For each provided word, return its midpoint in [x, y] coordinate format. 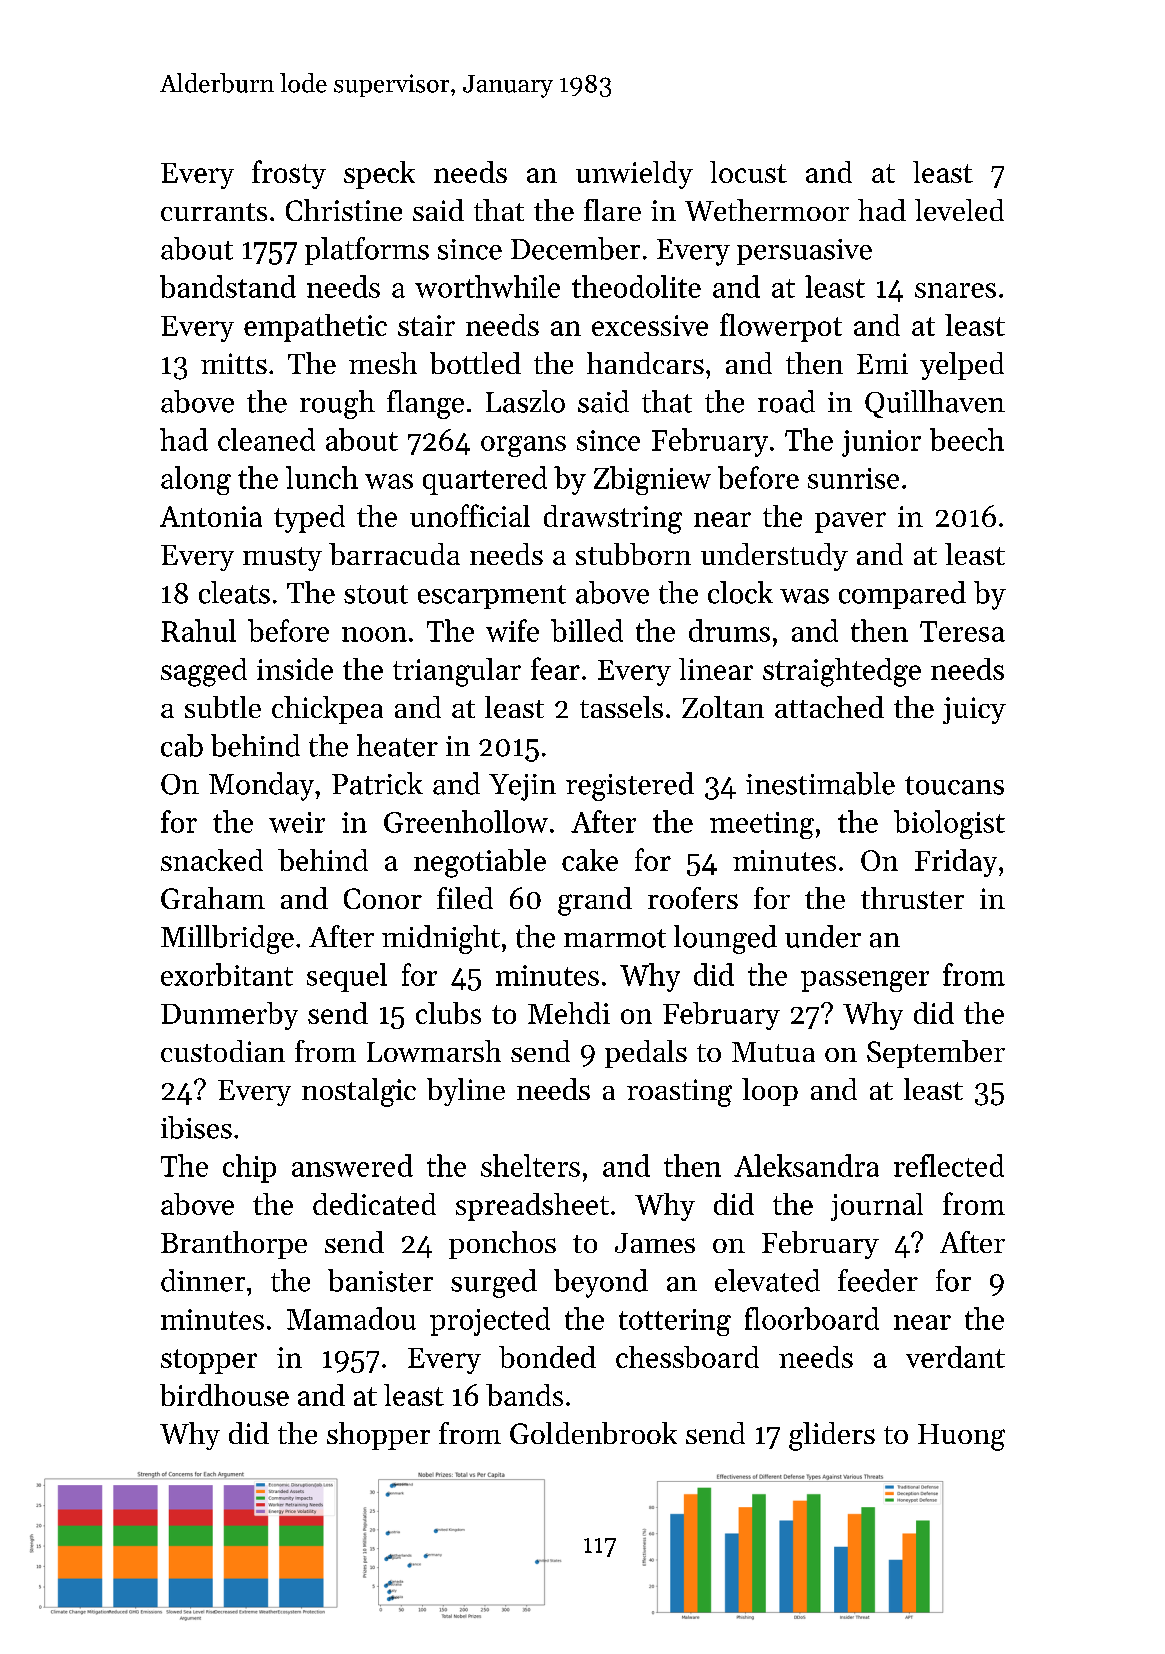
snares [955, 290]
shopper [378, 1436]
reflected [949, 1165]
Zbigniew [652, 480]
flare [612, 210]
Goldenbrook [593, 1433]
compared [902, 595]
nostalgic [359, 1092]
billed [587, 630]
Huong [961, 1437]
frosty [289, 174]
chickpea [327, 710]
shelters [530, 1165]
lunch [322, 477]
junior [881, 443]
